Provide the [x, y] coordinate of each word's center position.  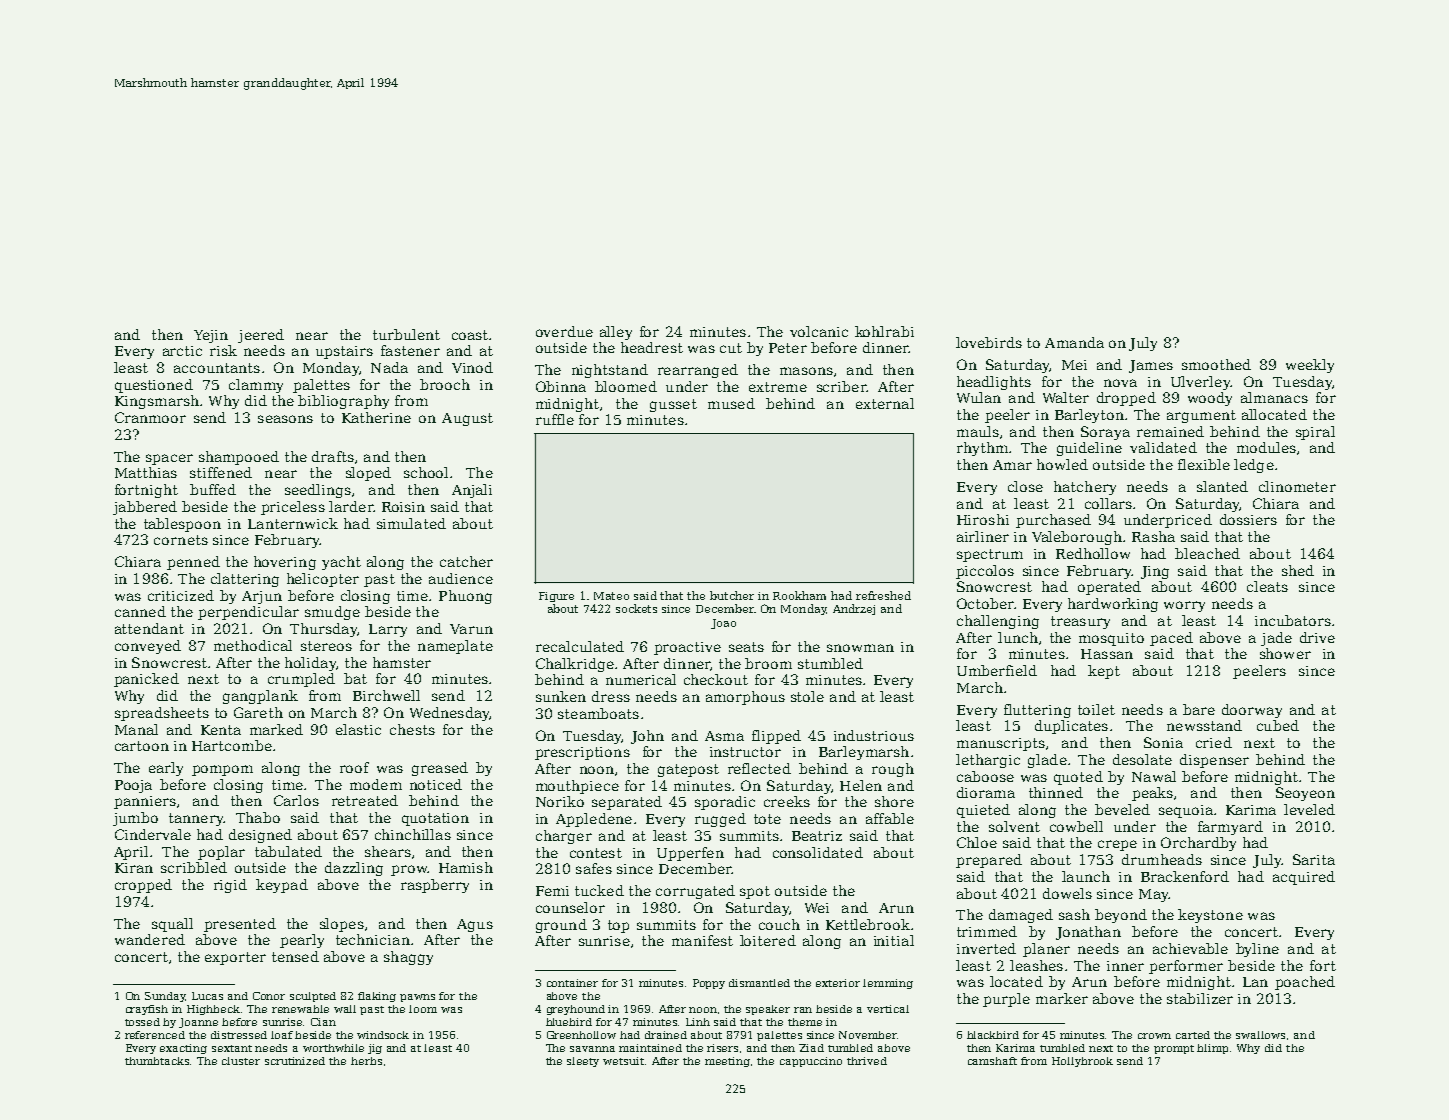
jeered [261, 336]
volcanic [819, 331]
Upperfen [690, 854]
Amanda [1074, 342]
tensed [295, 956]
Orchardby [1198, 844]
